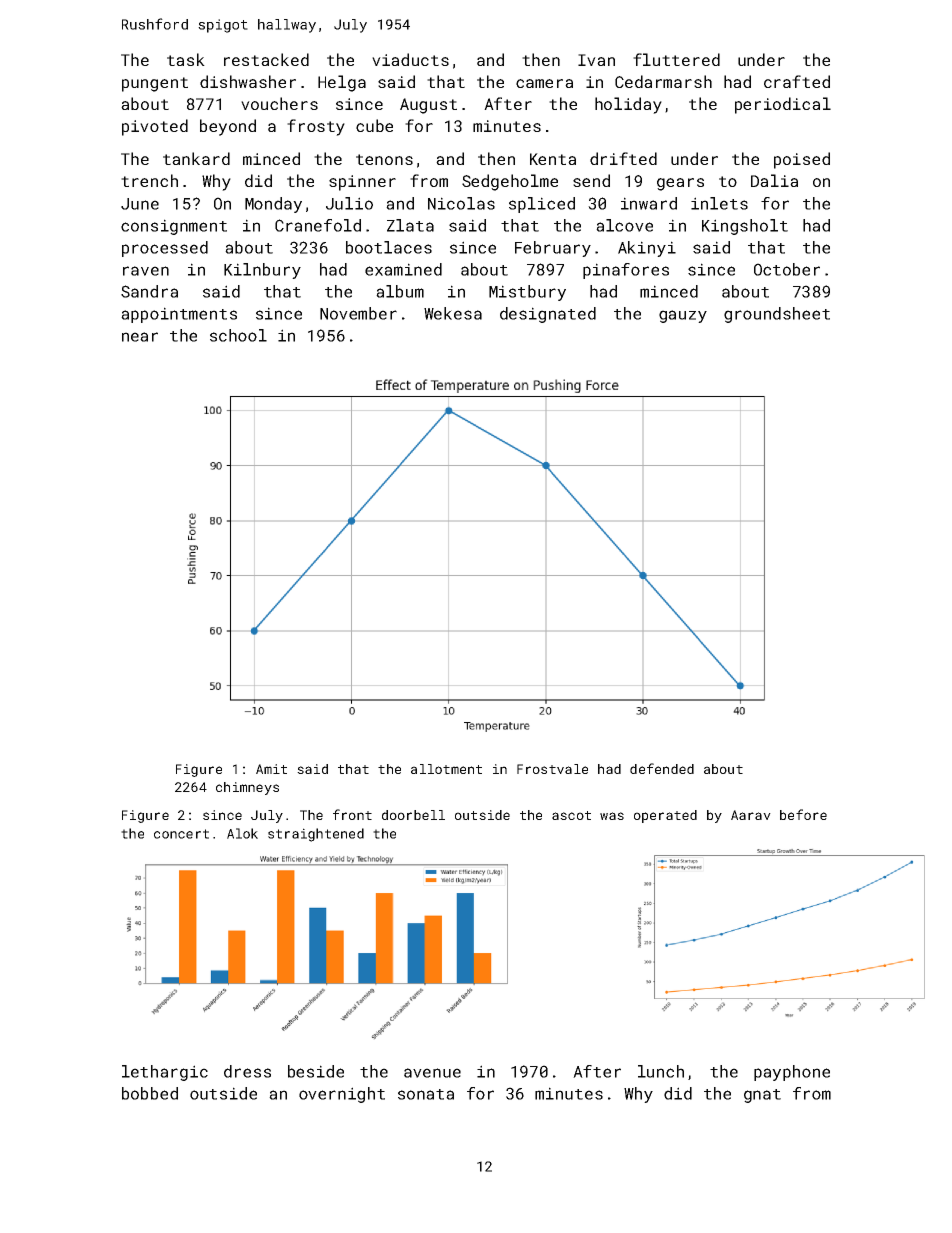  What do you see at coordinates (400, 291) in the screenshot?
I see `album` at bounding box center [400, 291].
